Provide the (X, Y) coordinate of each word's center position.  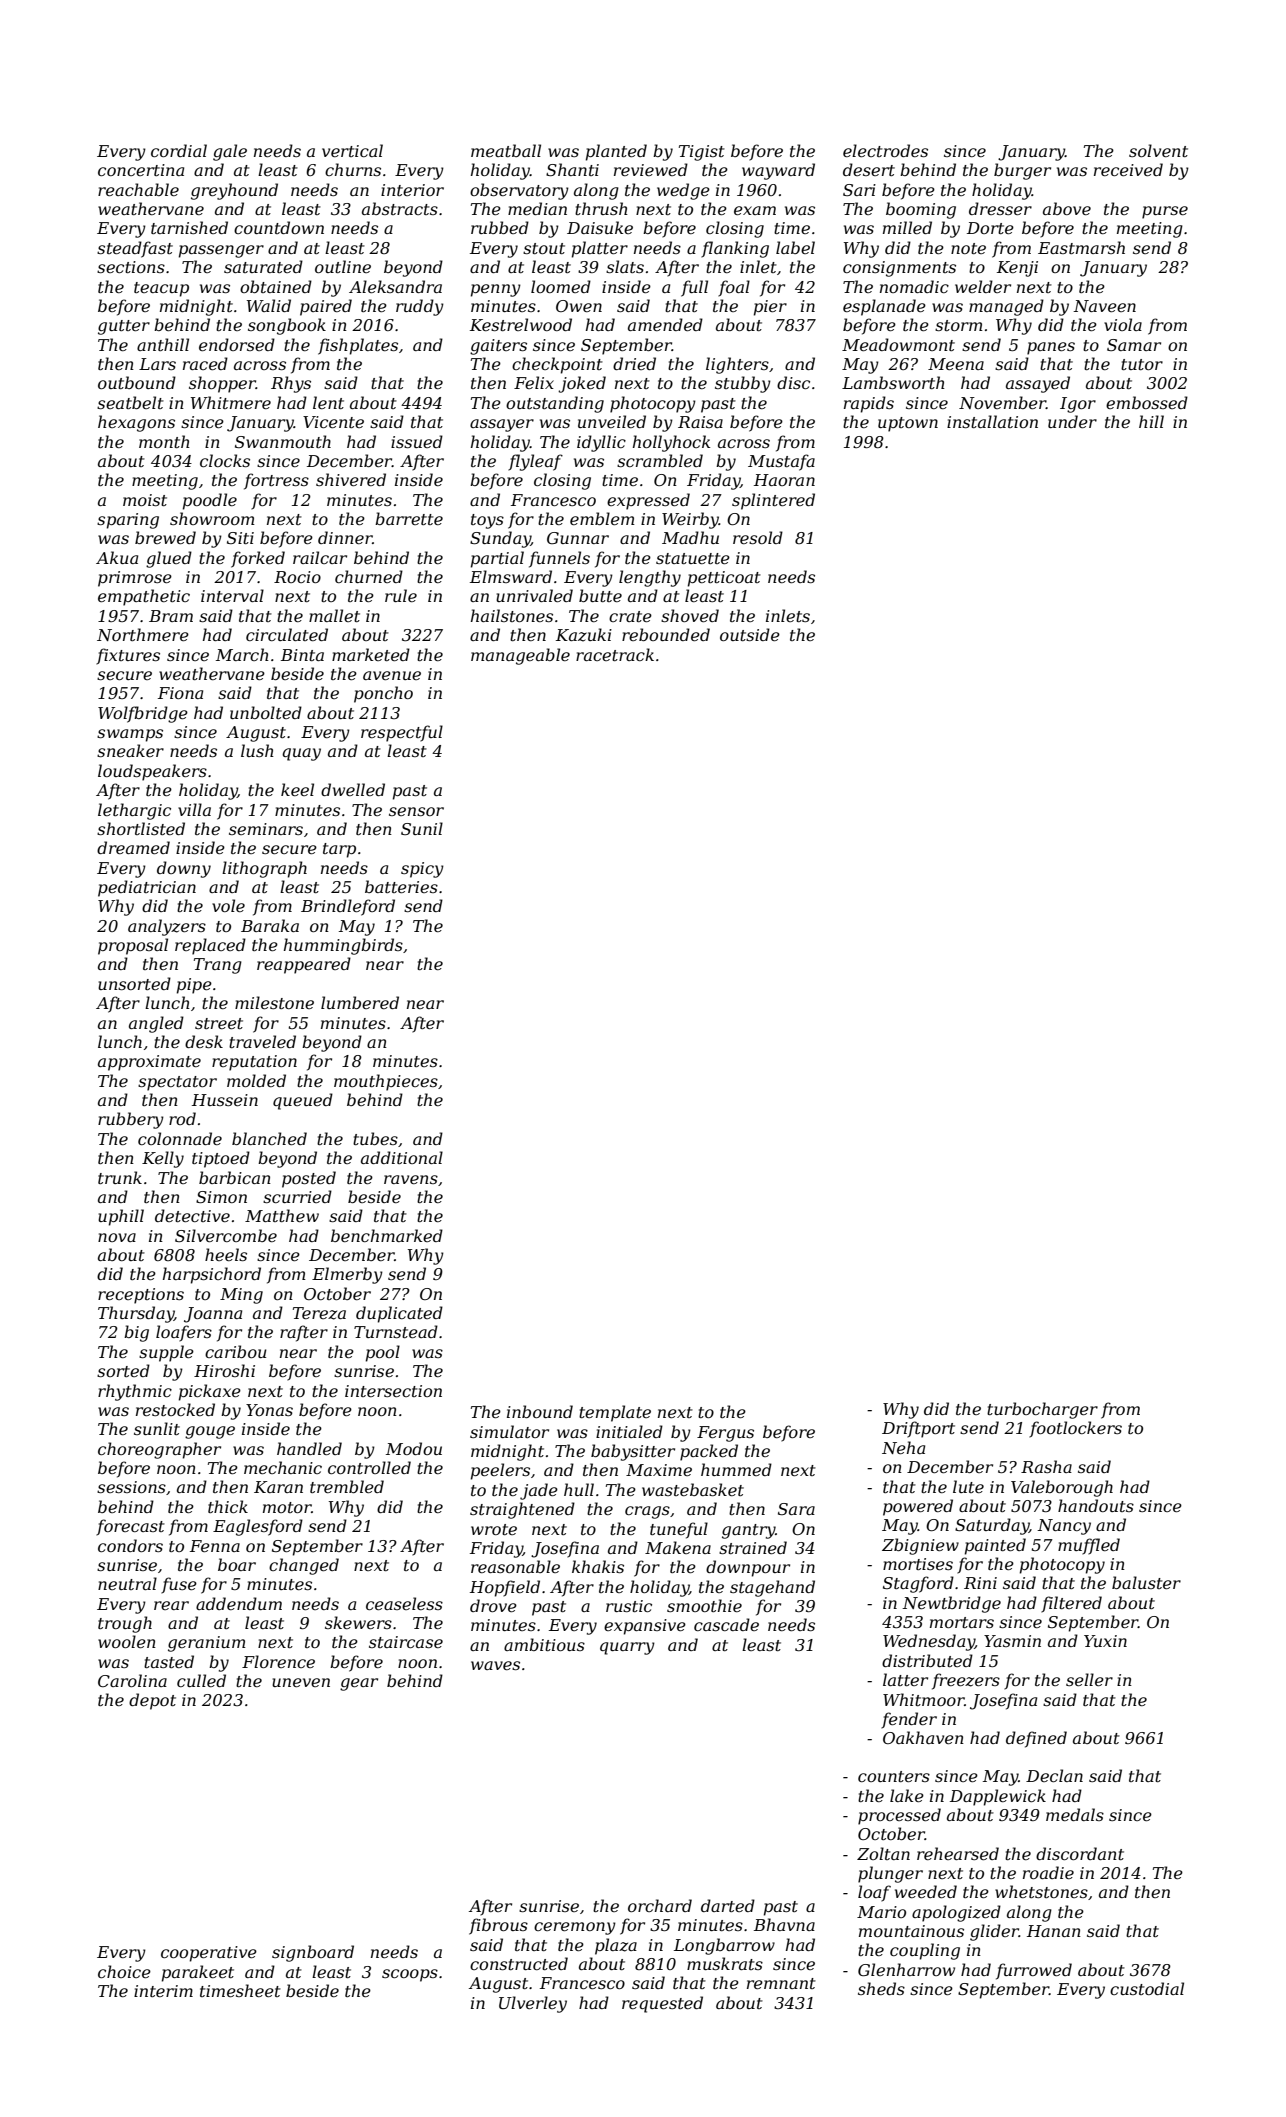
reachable (138, 189)
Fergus (725, 1434)
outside (750, 634)
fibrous (498, 1926)
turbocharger (1042, 1410)
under (1072, 421)
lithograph (264, 869)
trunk (120, 1177)
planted (616, 152)
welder (983, 286)
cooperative (209, 1954)
